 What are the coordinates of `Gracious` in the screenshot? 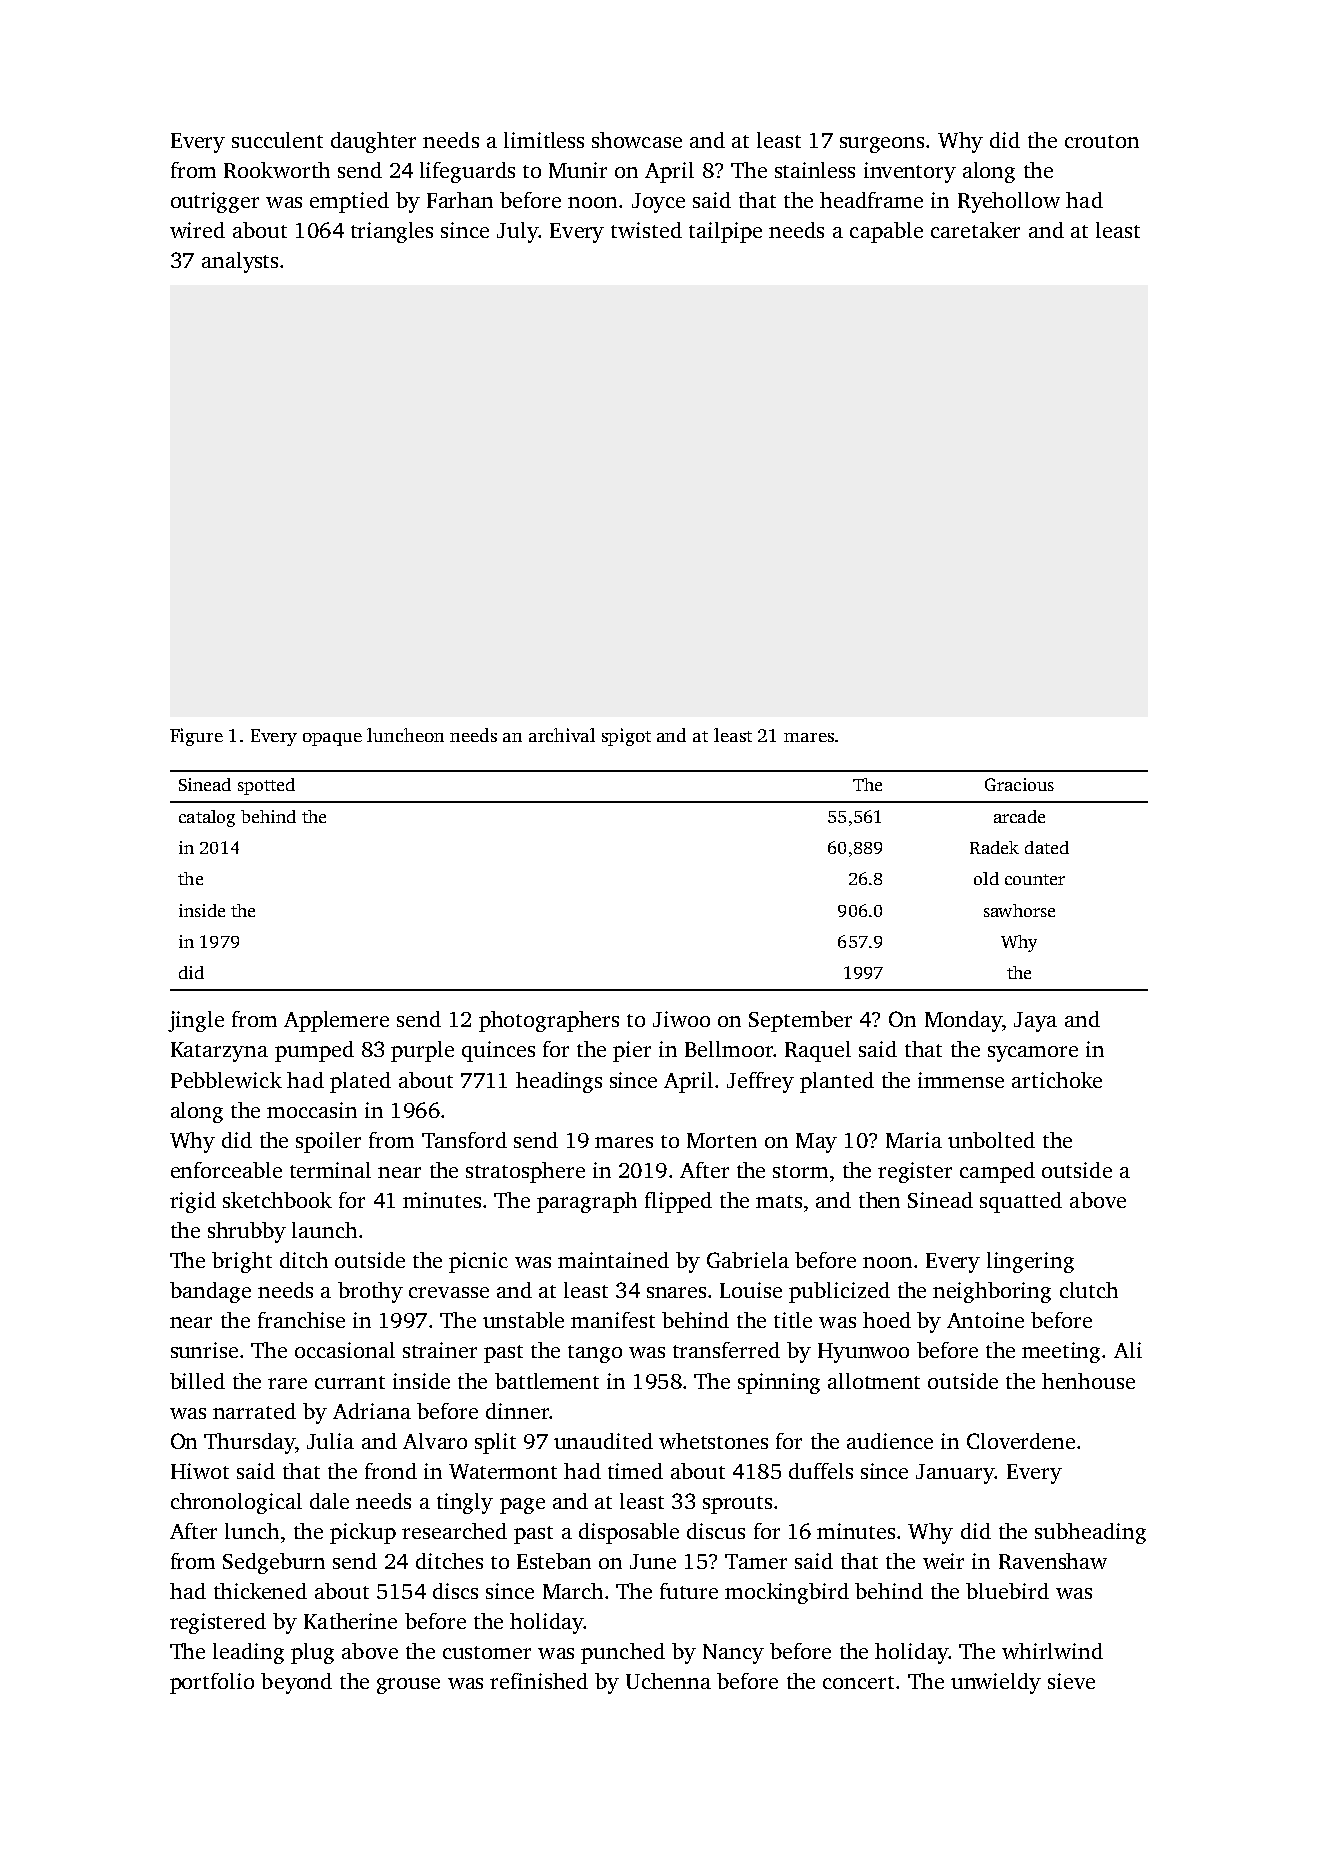 It's located at (1019, 784).
